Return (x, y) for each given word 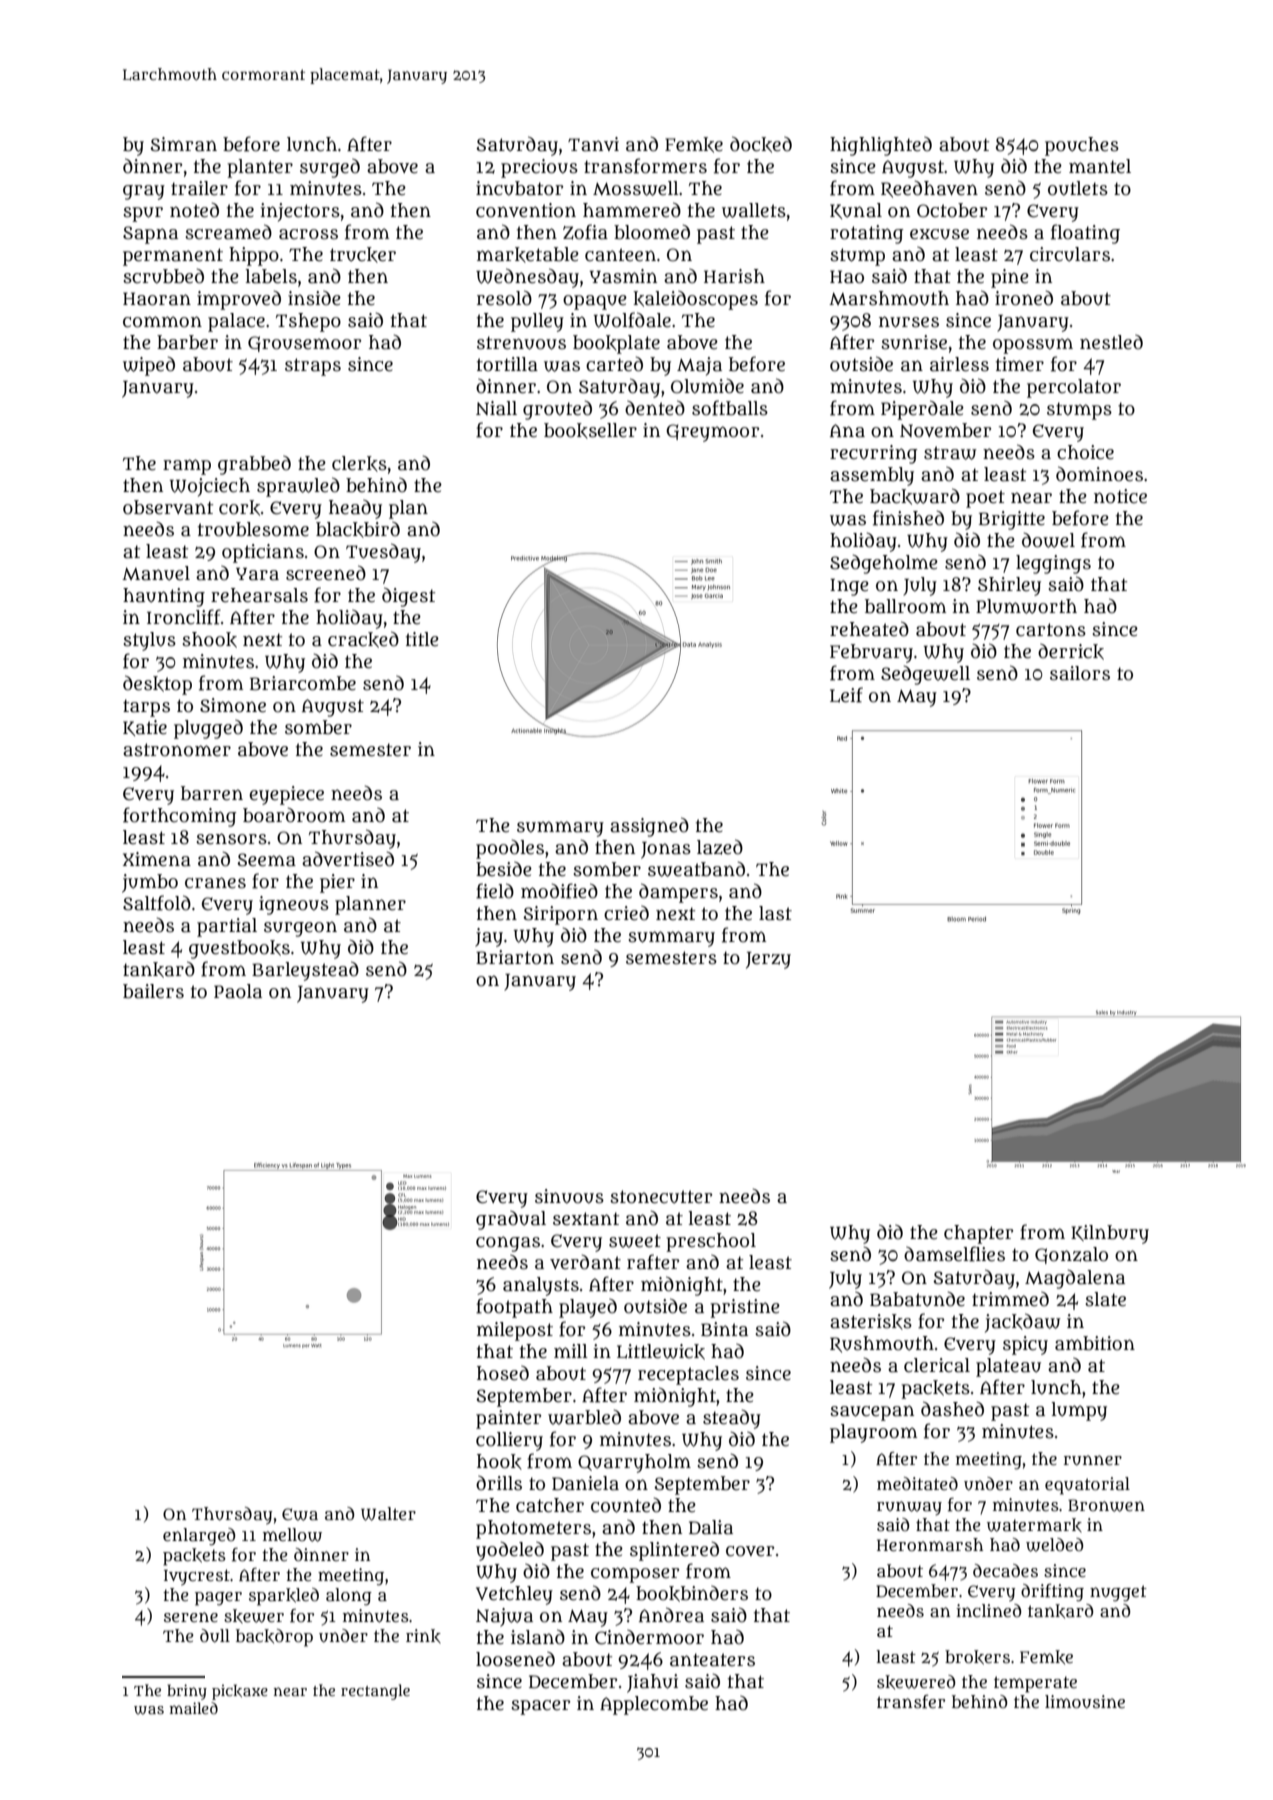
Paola (238, 991)
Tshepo (308, 322)
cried (626, 913)
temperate (1035, 1684)
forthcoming (180, 817)
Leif (846, 695)
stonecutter (661, 1197)
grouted (557, 410)
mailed (194, 1708)
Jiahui (652, 1683)
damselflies (954, 1254)
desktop (157, 685)
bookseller (590, 431)
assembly (872, 476)
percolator (1074, 388)
